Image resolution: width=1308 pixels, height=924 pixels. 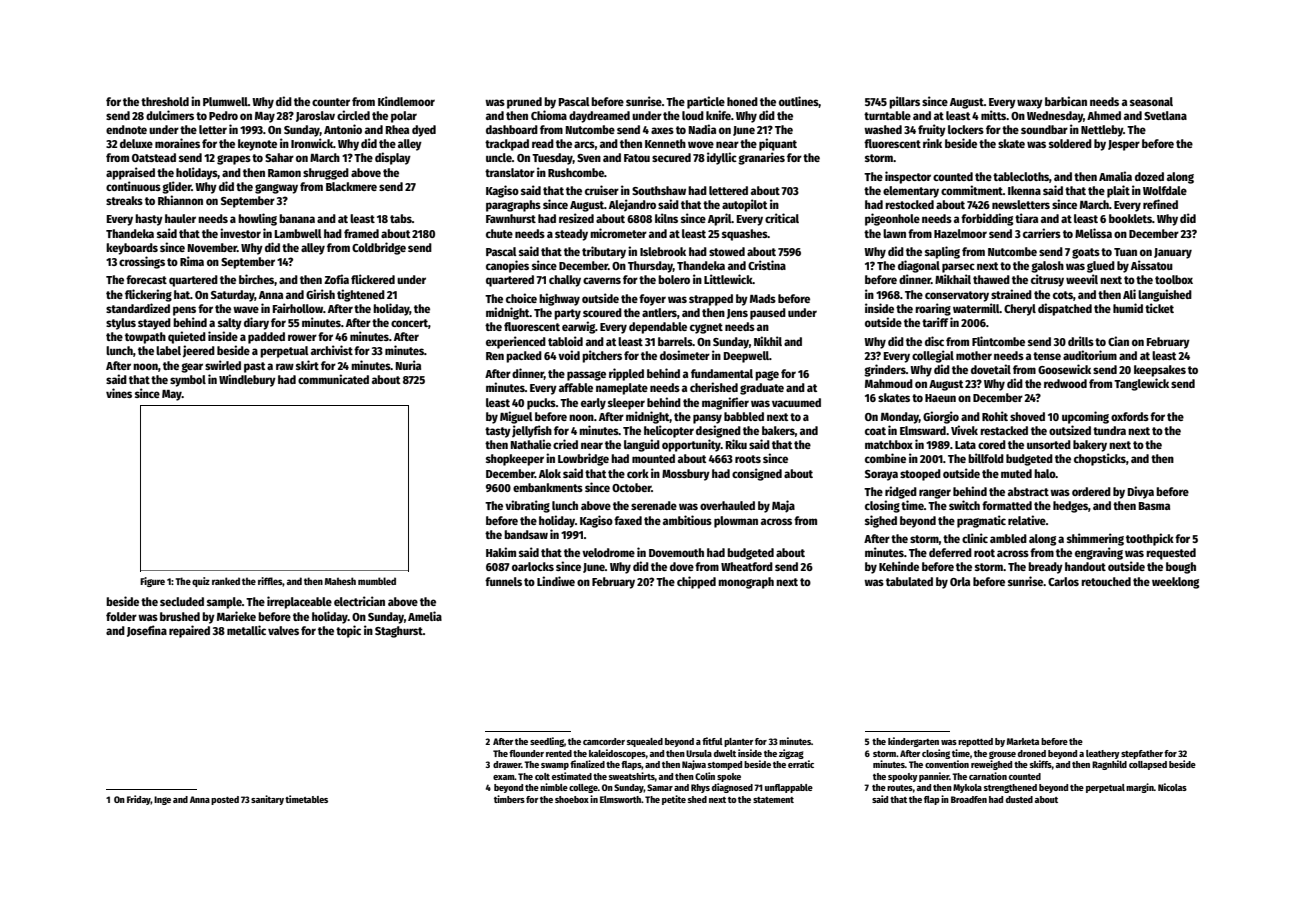 I want to click on barbican, so click(x=1066, y=101).
